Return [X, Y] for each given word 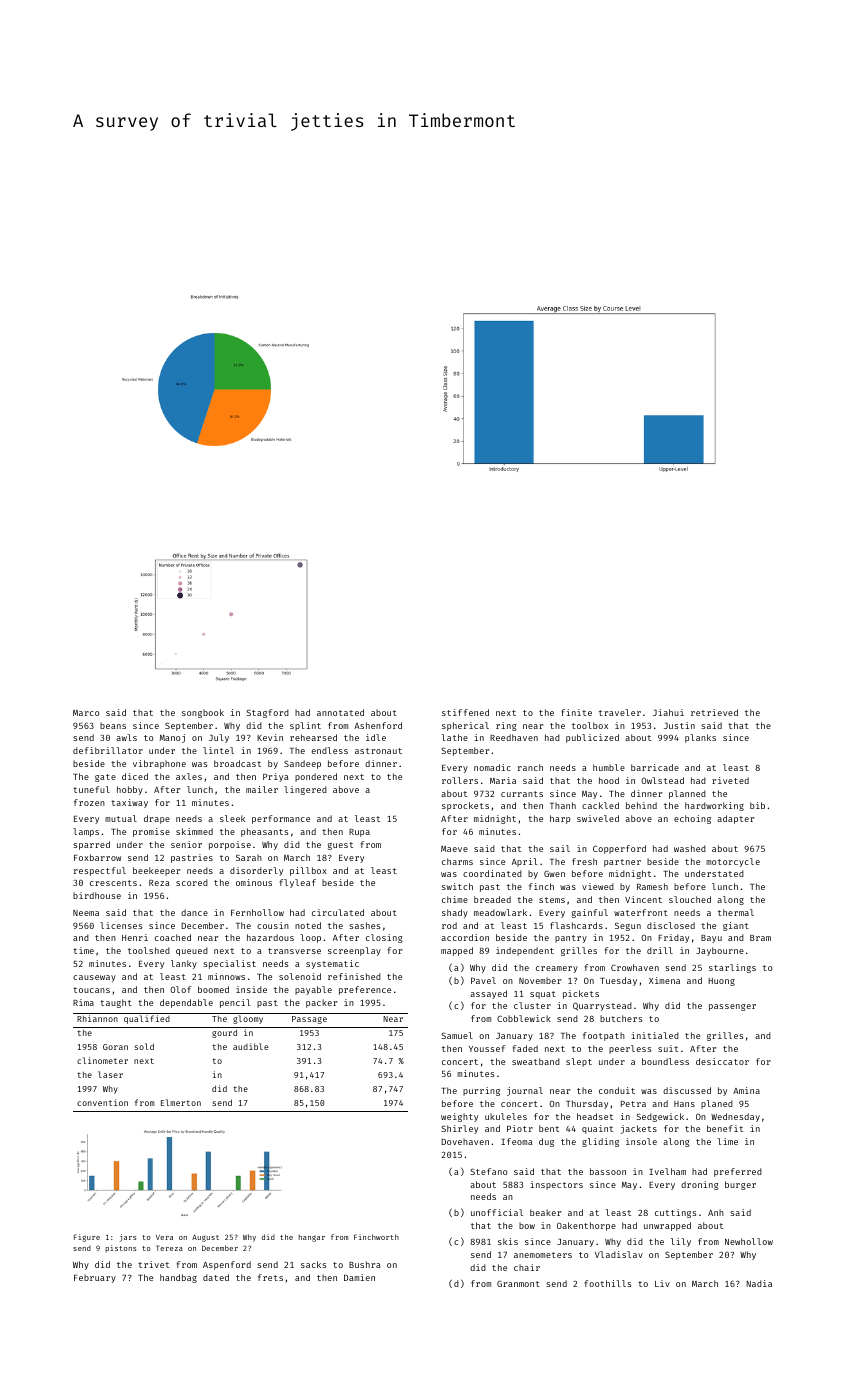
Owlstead [662, 780]
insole [641, 1141]
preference [365, 990]
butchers [621, 1018]
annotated [340, 712]
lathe [454, 737]
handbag [178, 1278]
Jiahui [668, 712]
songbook [203, 713]
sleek [232, 818]
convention [102, 1102]
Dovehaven [465, 1141]
